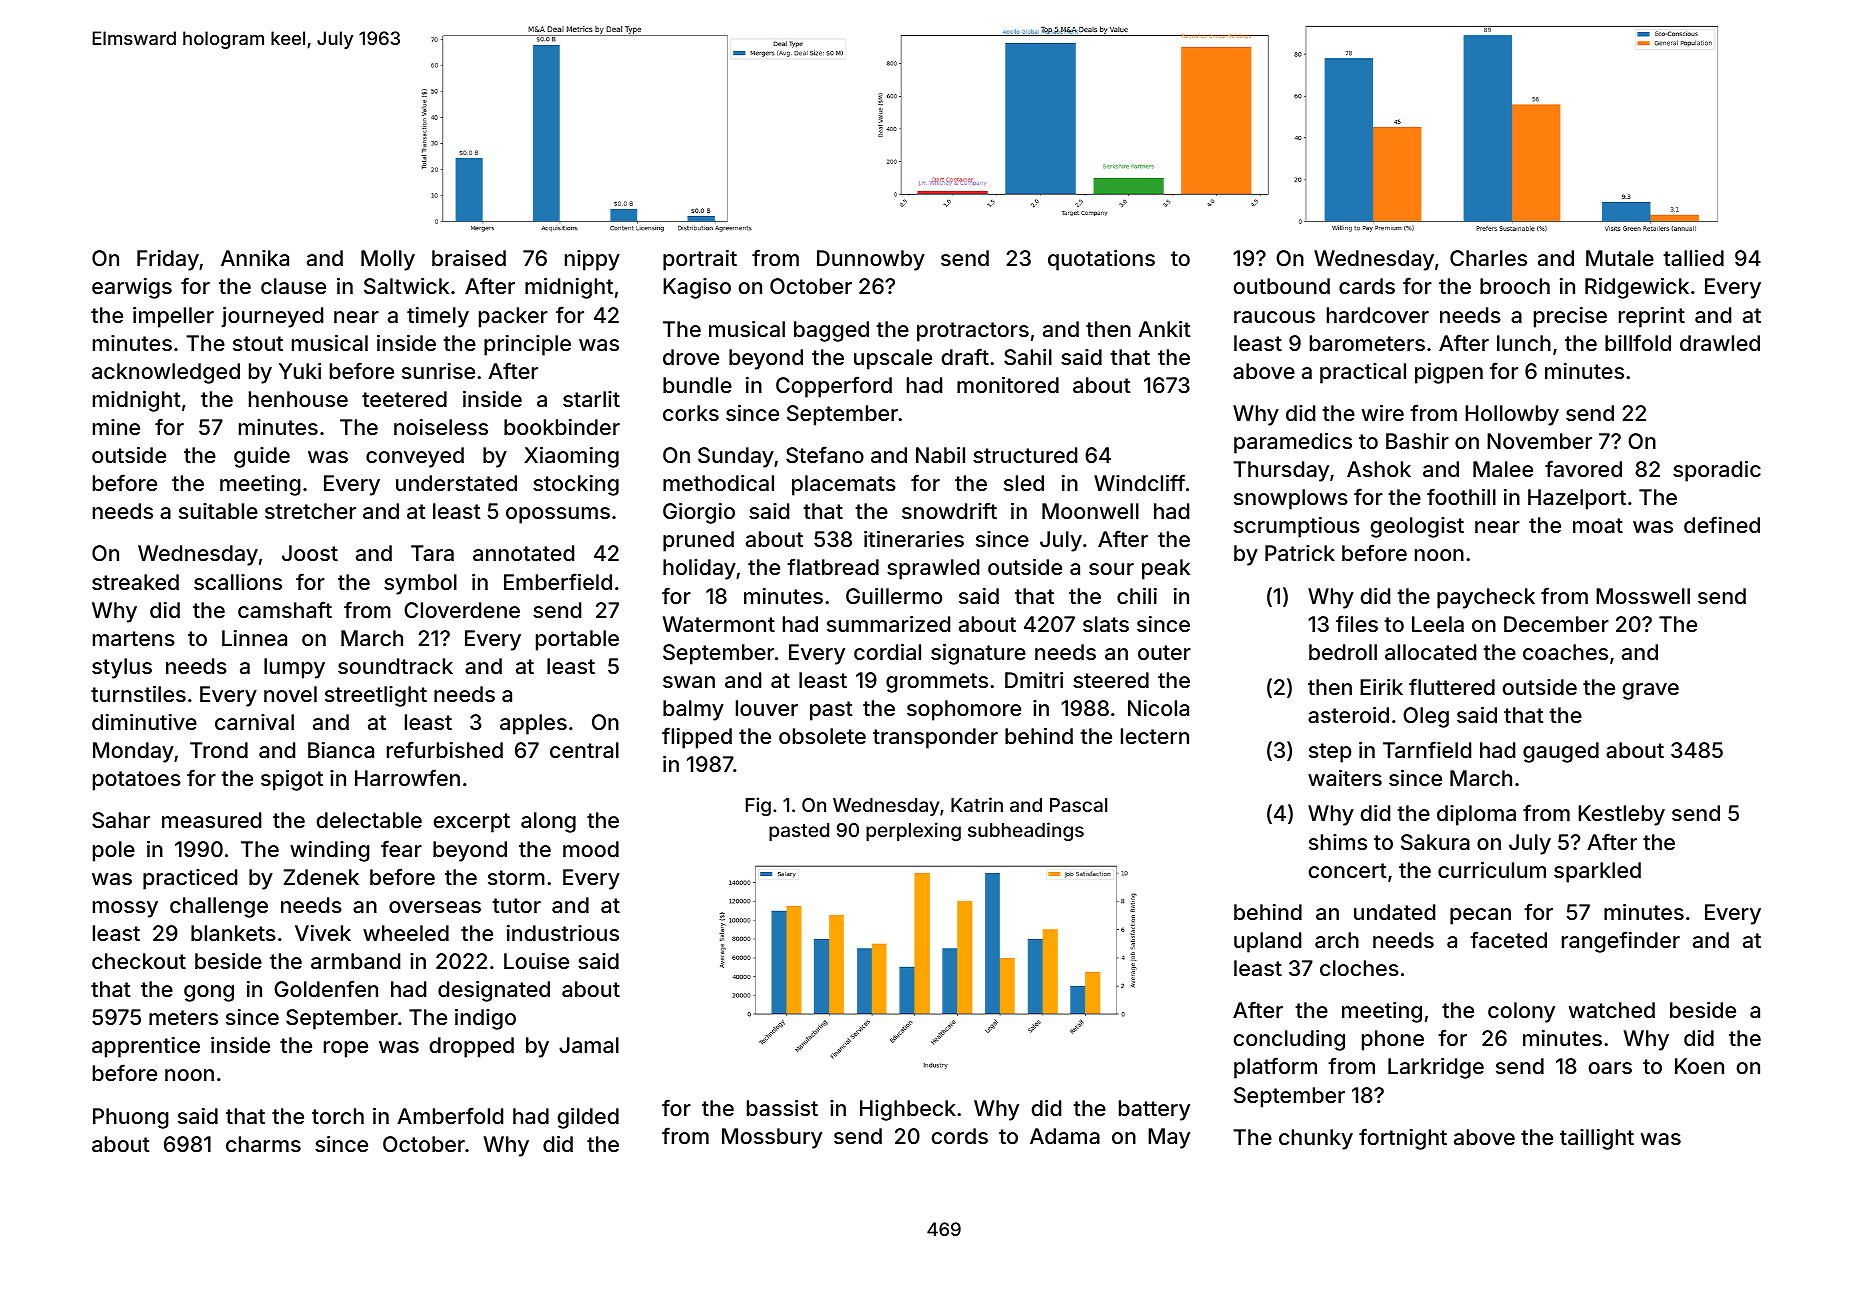 This screenshot has width=1853, height=1310. I want to click on stretcher, so click(310, 511).
